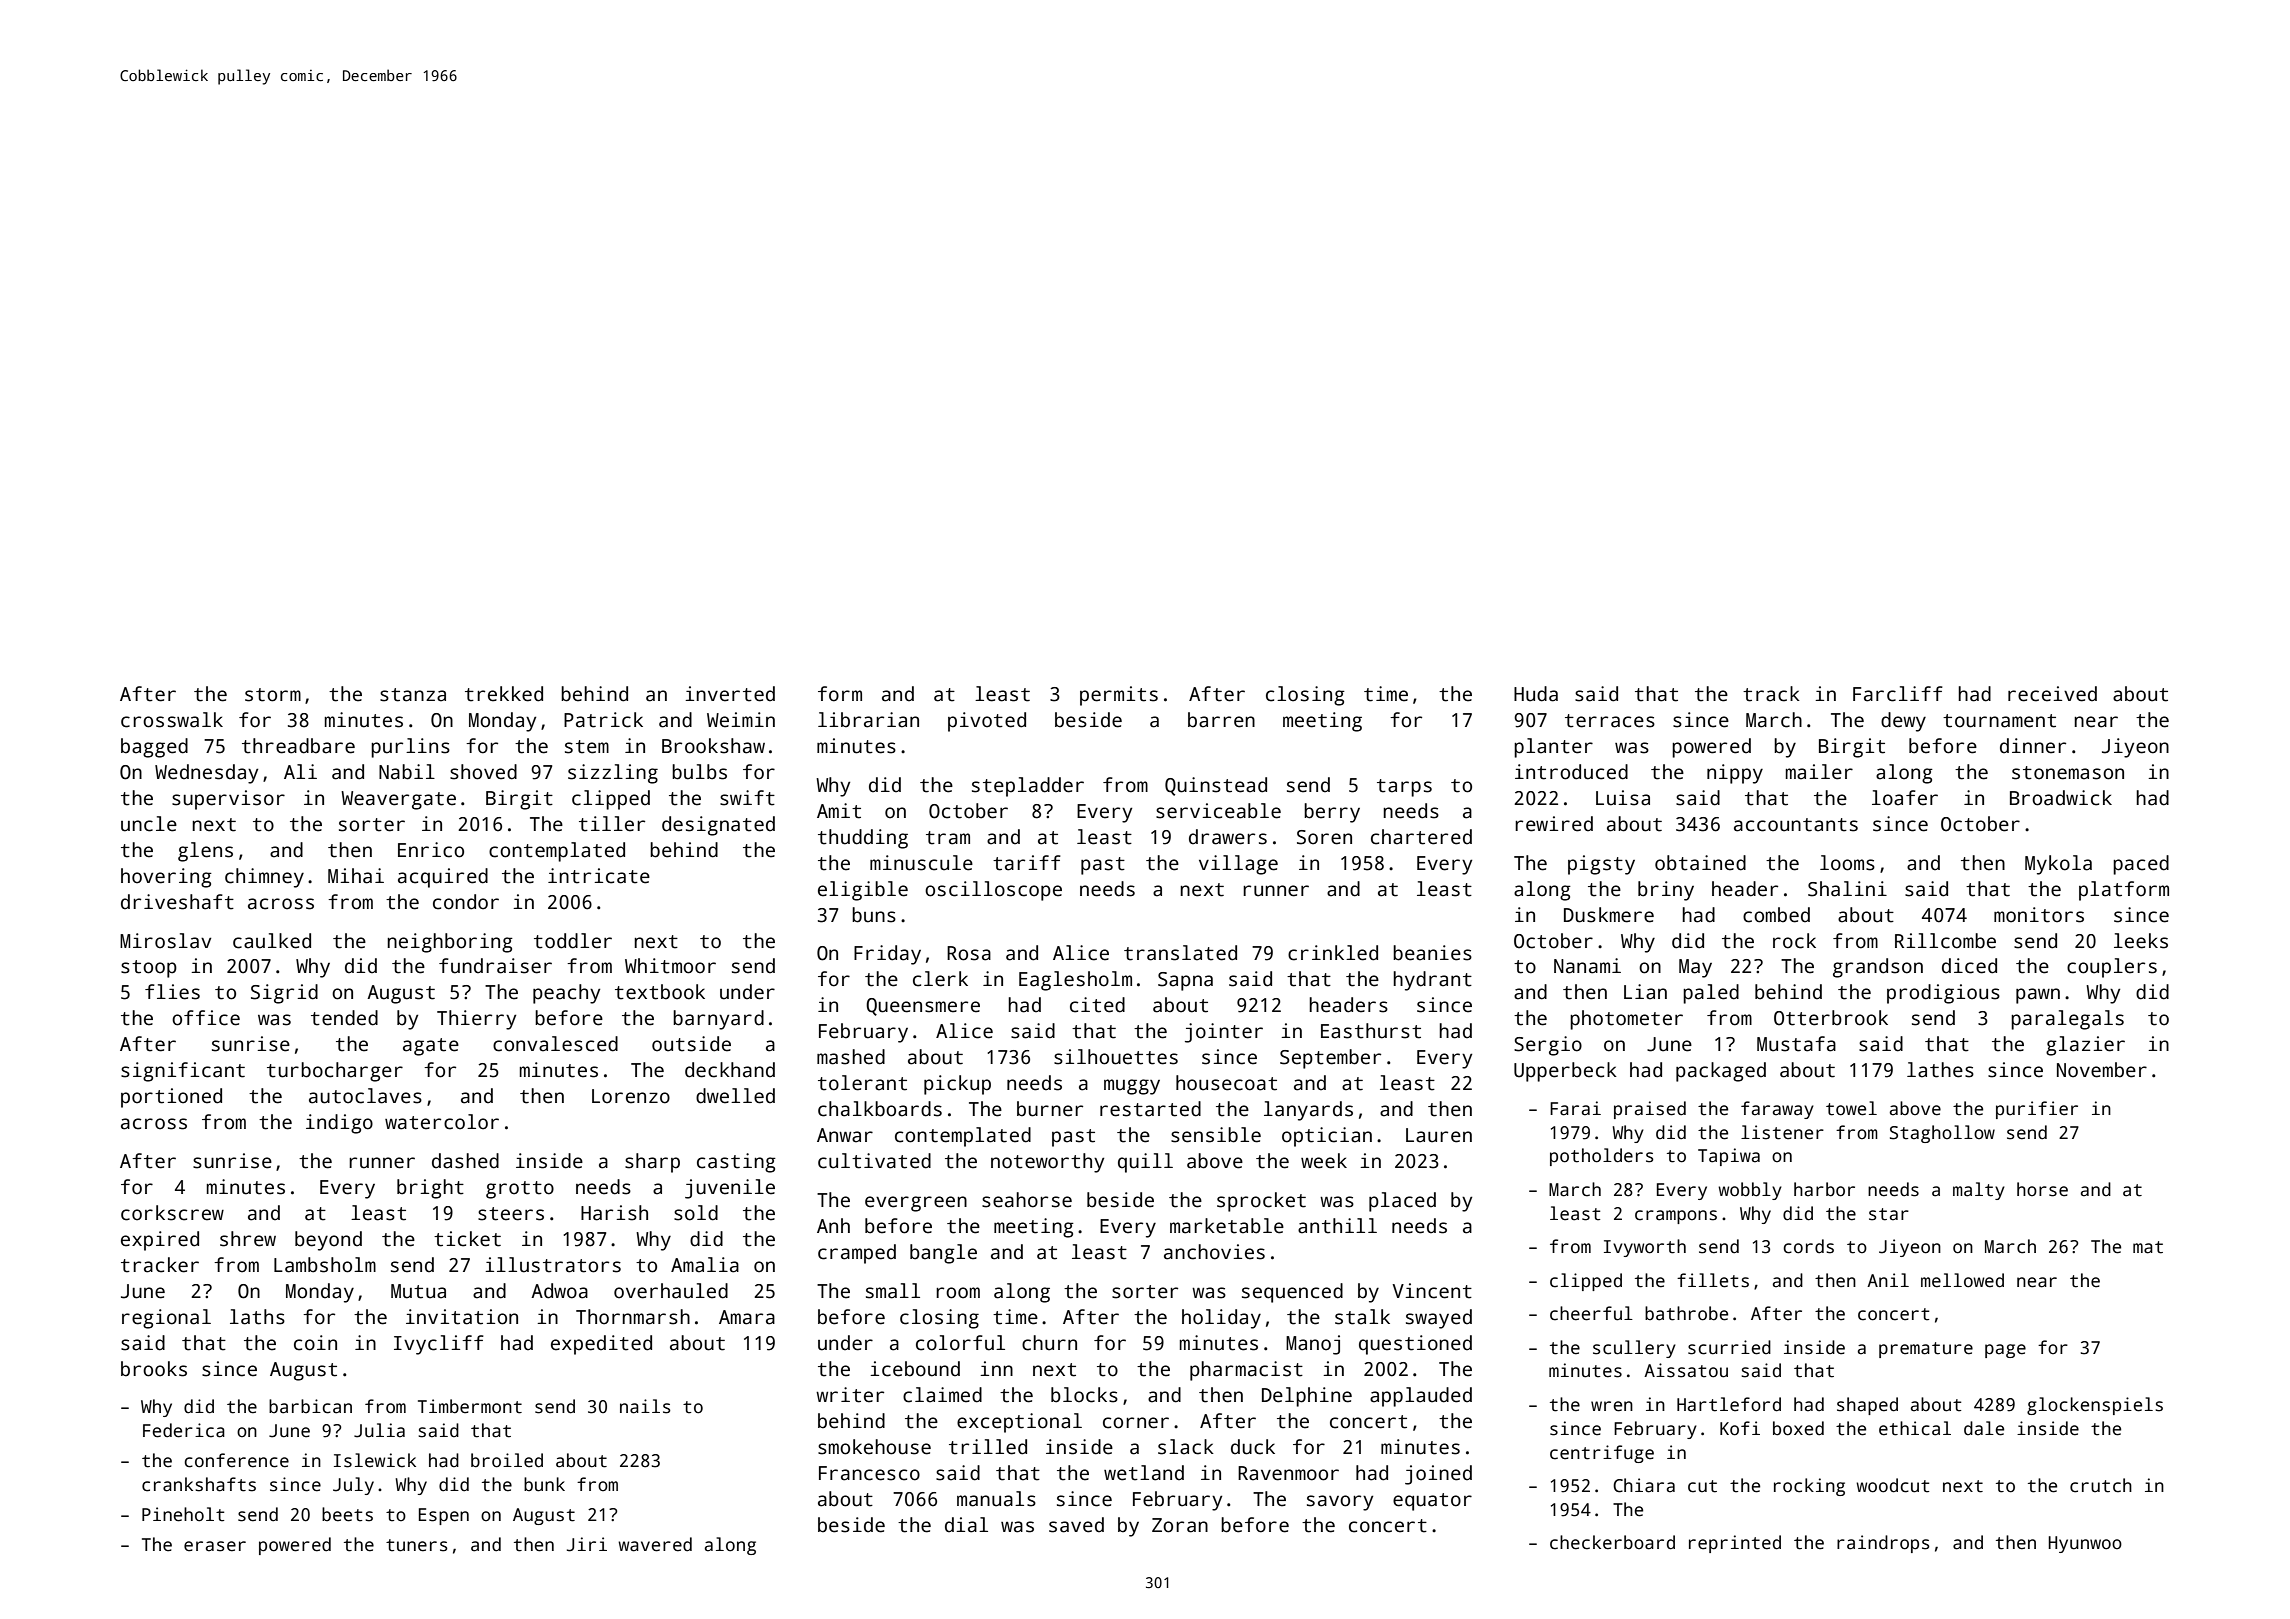  I want to click on permits, so click(1119, 696).
